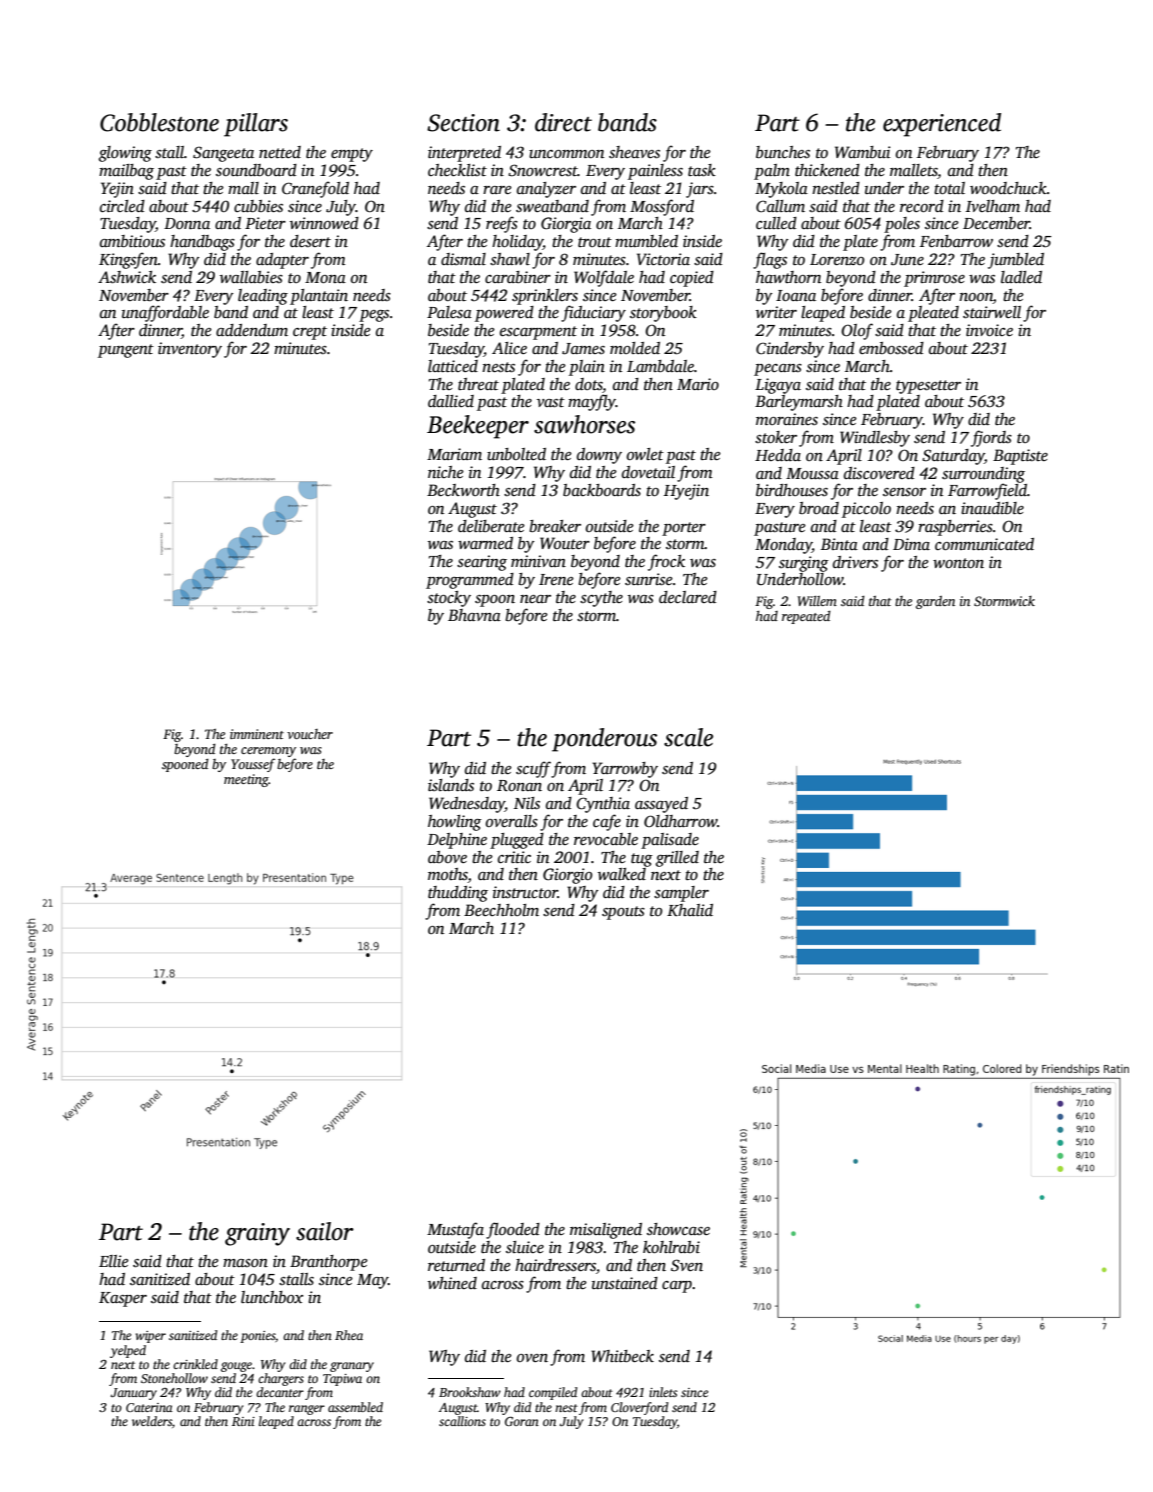  Describe the element at coordinates (681, 821) in the screenshot. I see `Oldharrow` at that location.
